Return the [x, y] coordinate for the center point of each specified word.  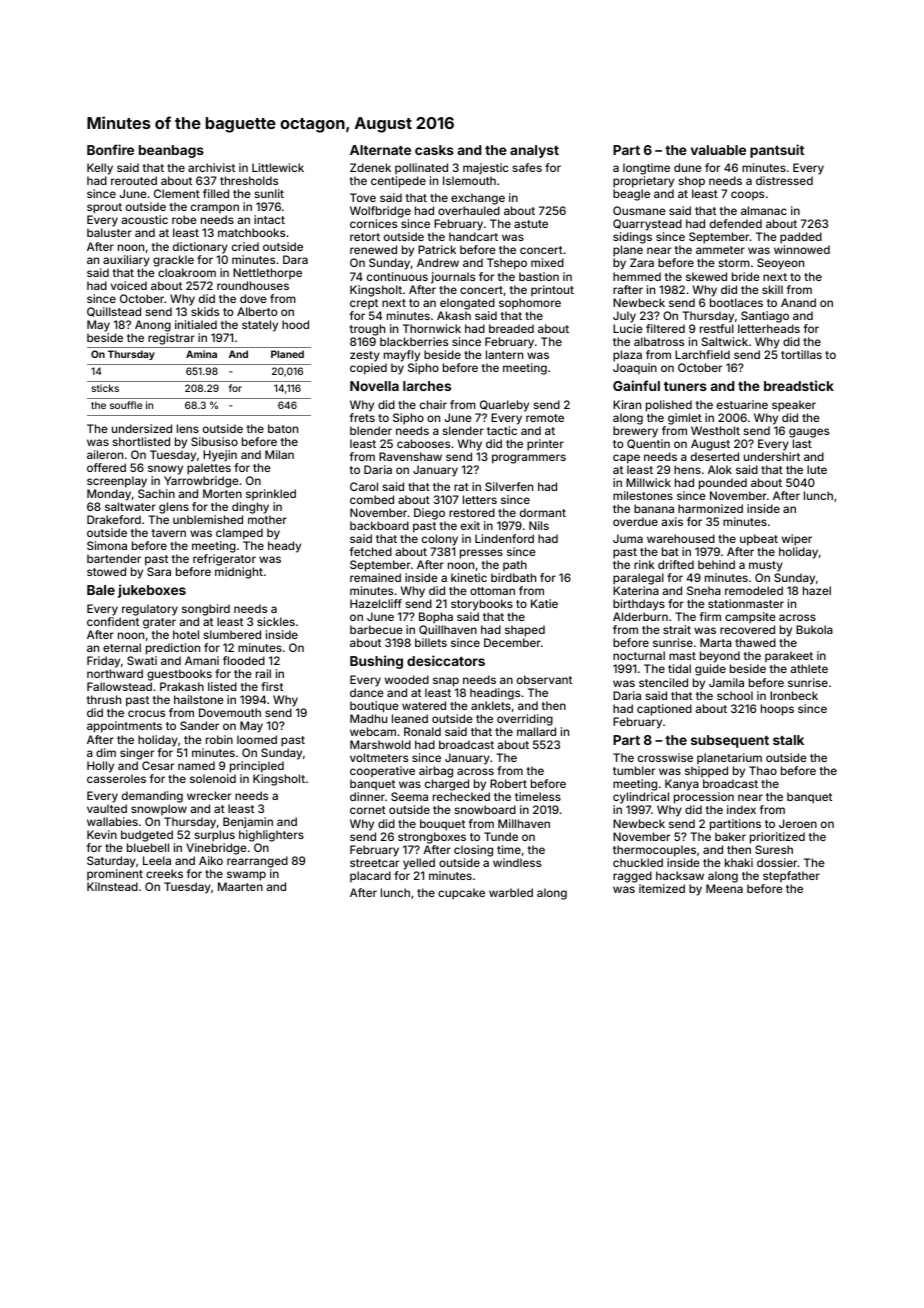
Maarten [240, 886]
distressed [784, 180]
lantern [504, 354]
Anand [798, 302]
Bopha [436, 618]
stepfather [791, 876]
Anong [153, 326]
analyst [534, 151]
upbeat [759, 540]
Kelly [100, 169]
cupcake [461, 894]
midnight [239, 573]
